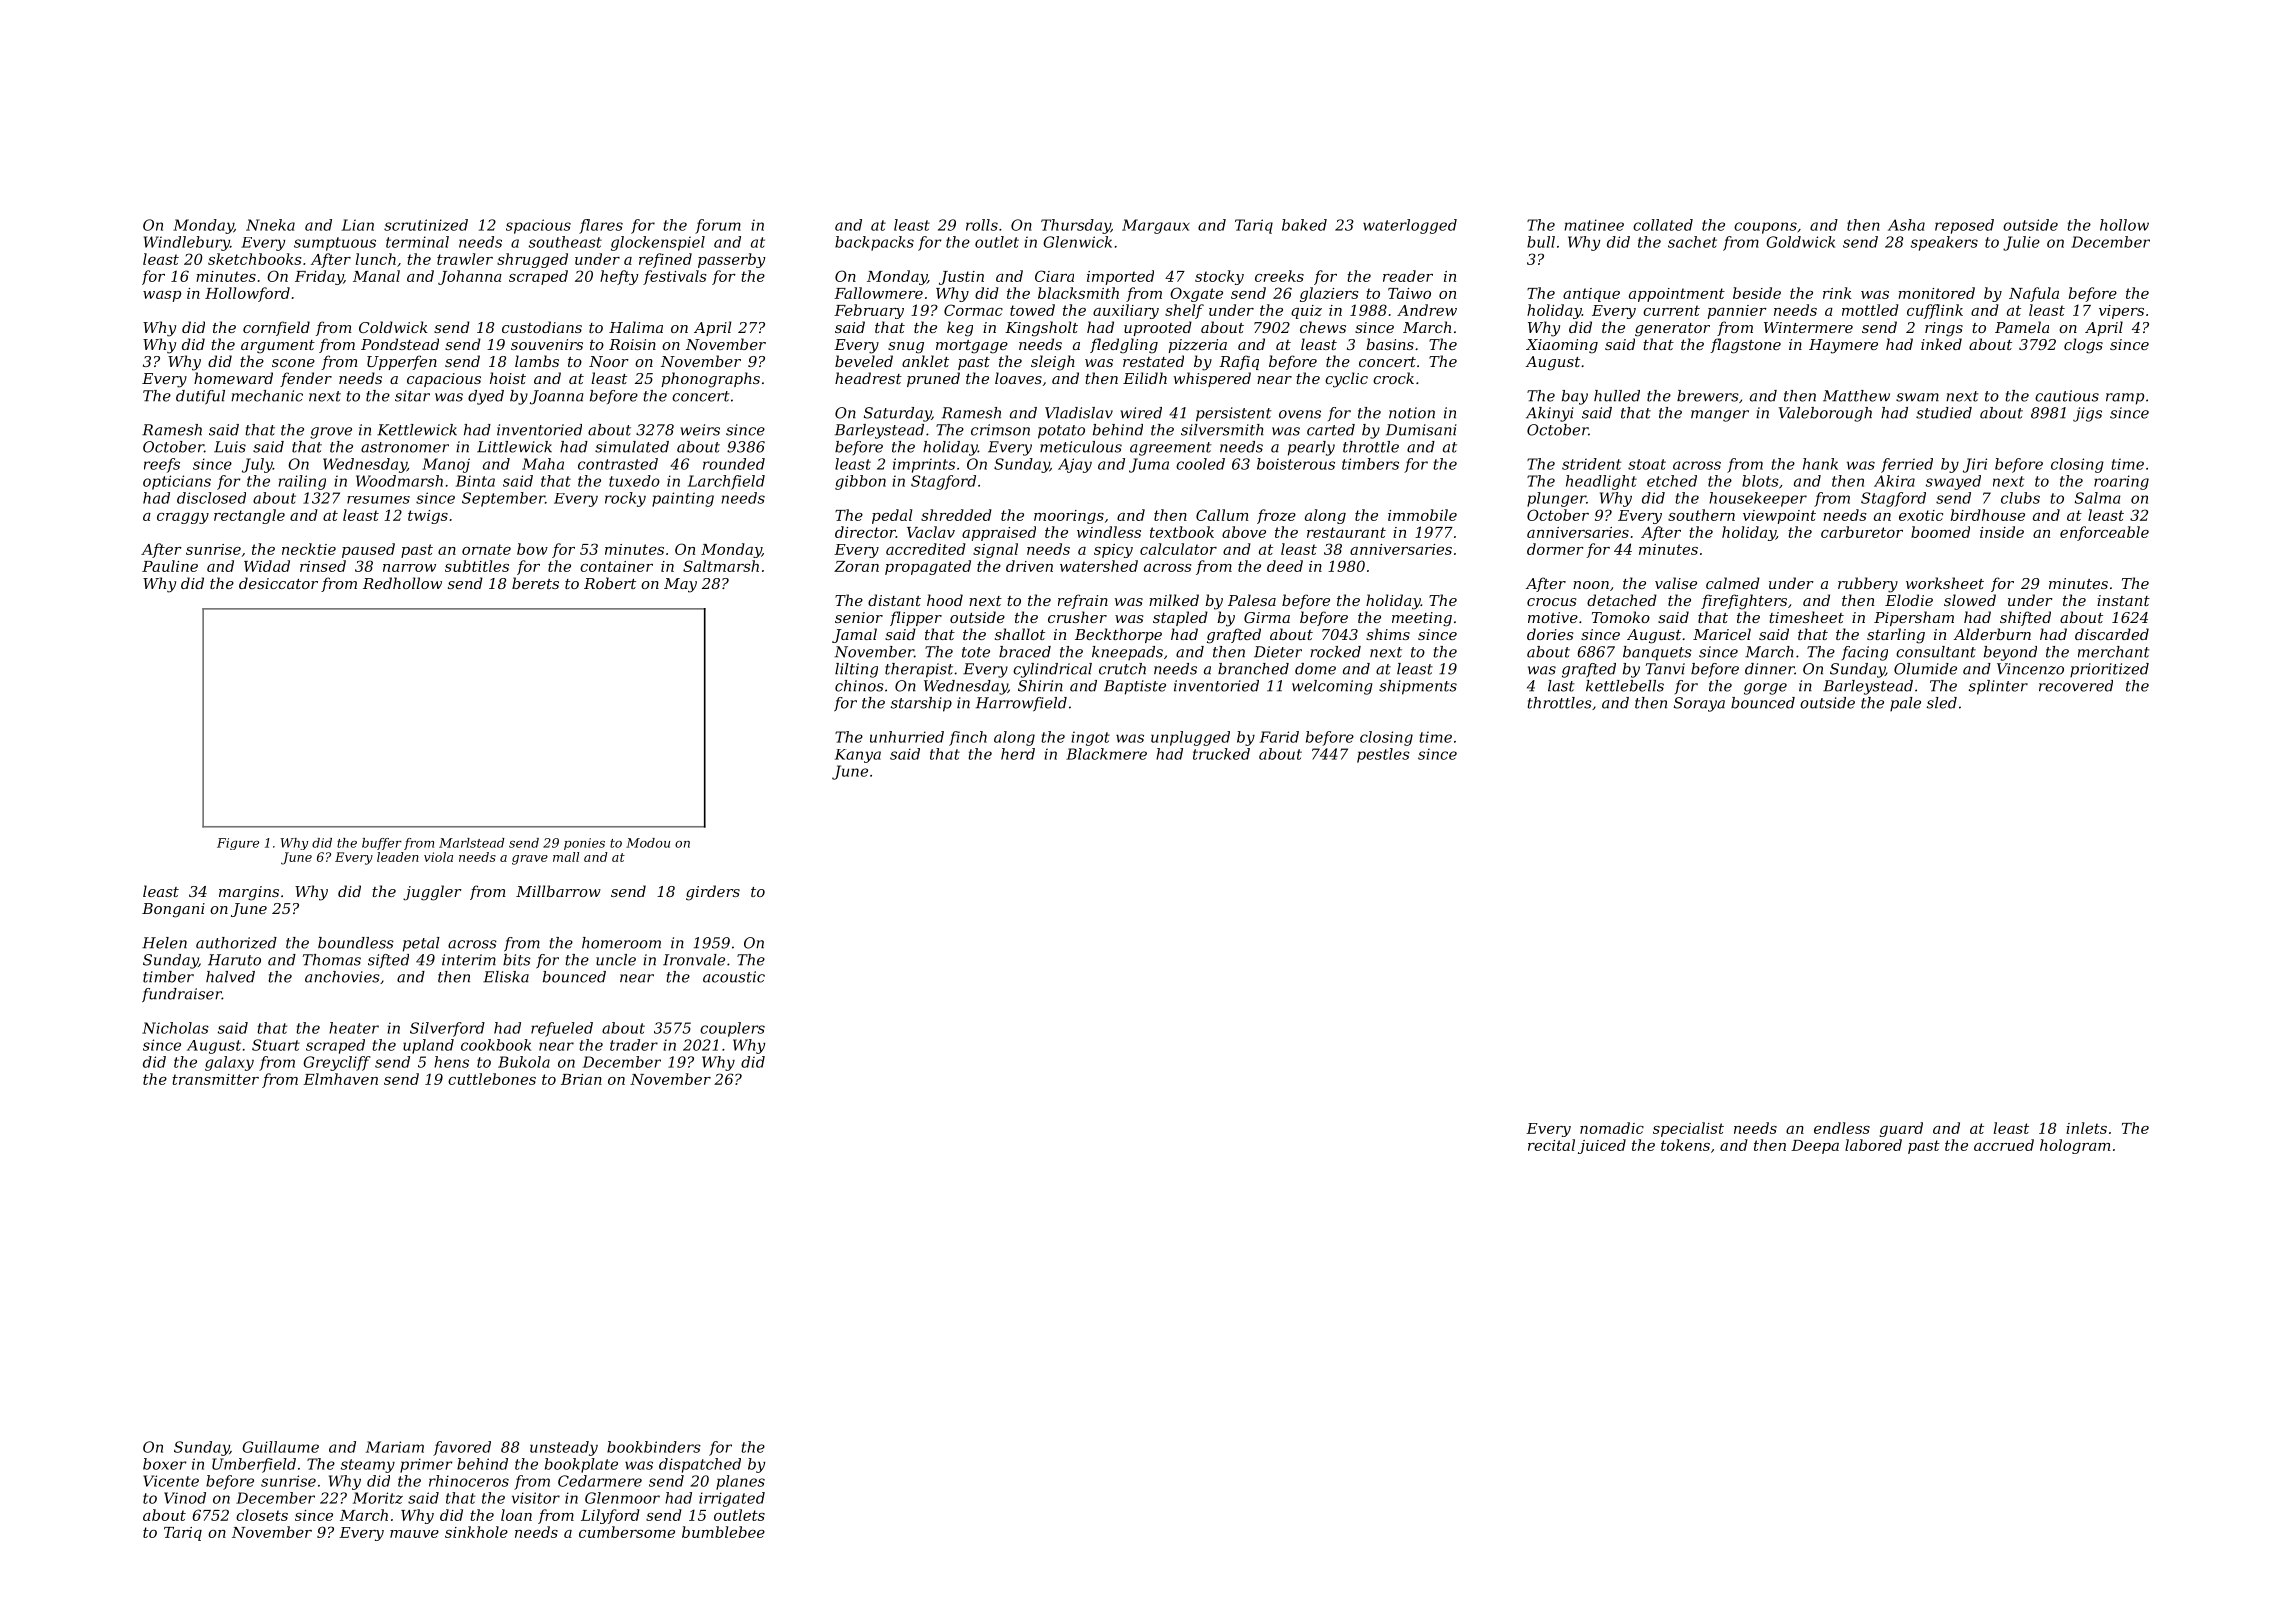 The height and width of the image is (1620, 2292). Describe the element at coordinates (1591, 295) in the image. I see `antique` at that location.
